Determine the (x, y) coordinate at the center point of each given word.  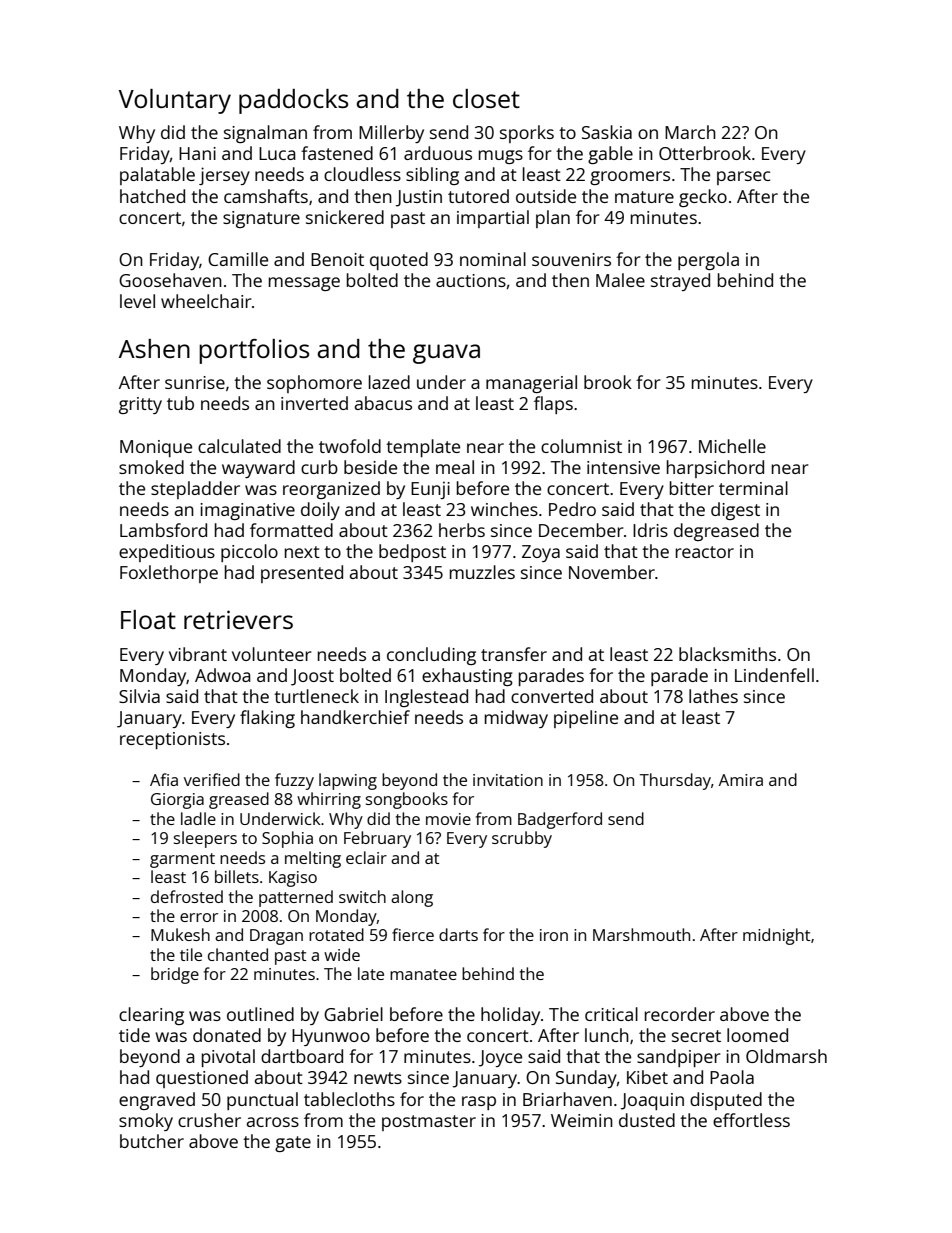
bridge (175, 975)
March (690, 132)
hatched (152, 196)
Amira (741, 780)
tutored (478, 196)
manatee (423, 974)
